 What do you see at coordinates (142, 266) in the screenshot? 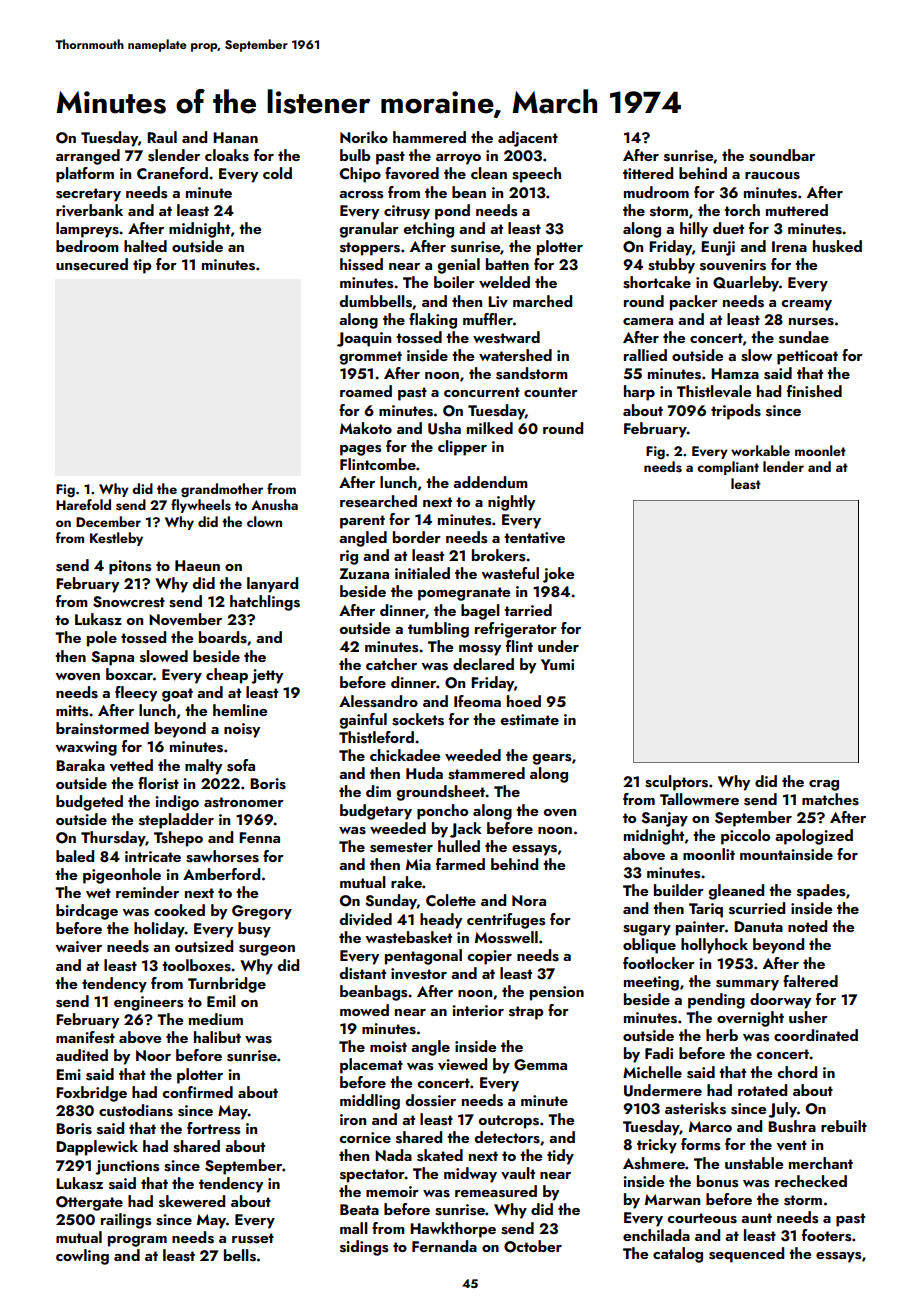
I see `tip` at bounding box center [142, 266].
